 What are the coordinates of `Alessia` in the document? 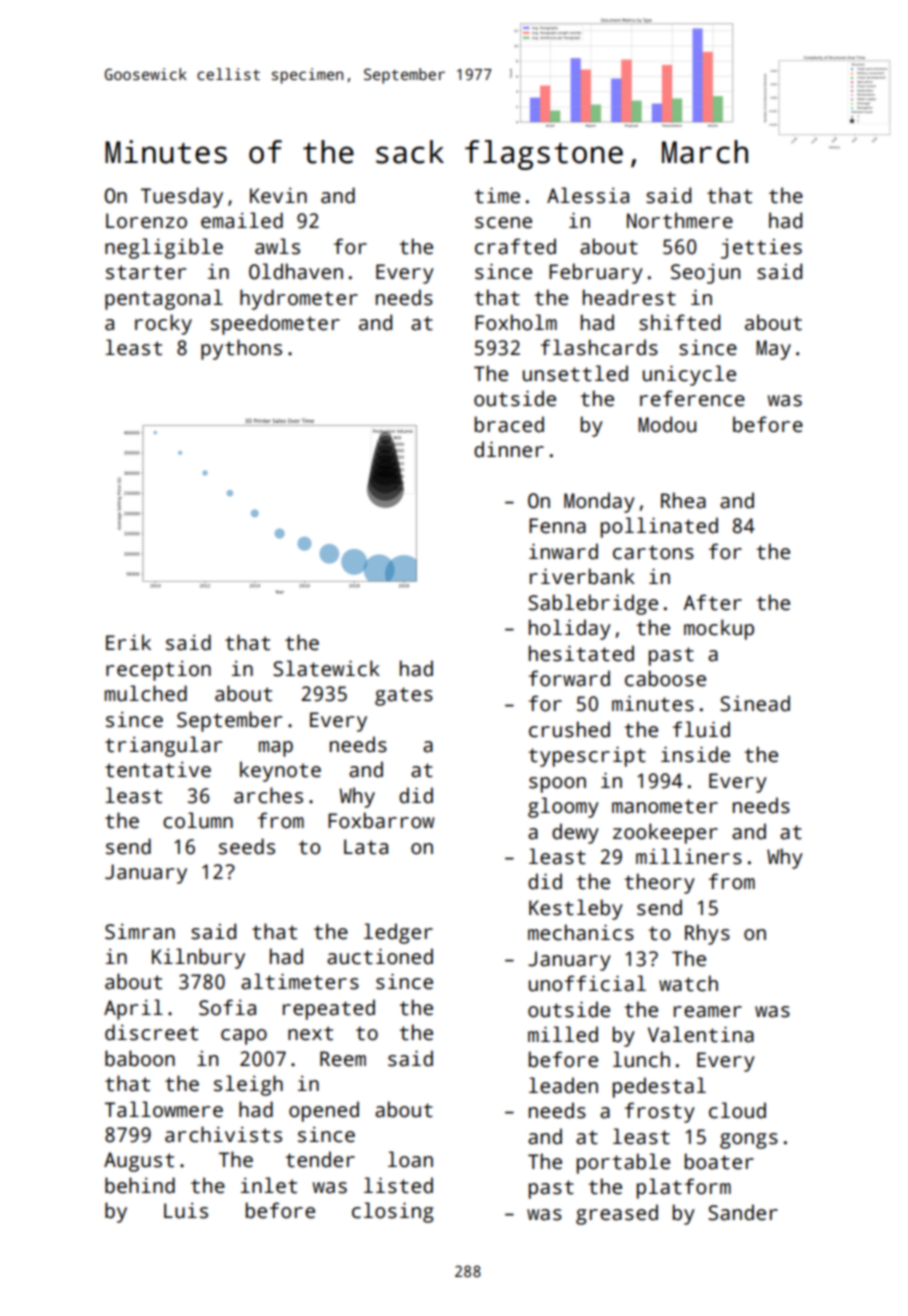 It's located at (588, 195).
